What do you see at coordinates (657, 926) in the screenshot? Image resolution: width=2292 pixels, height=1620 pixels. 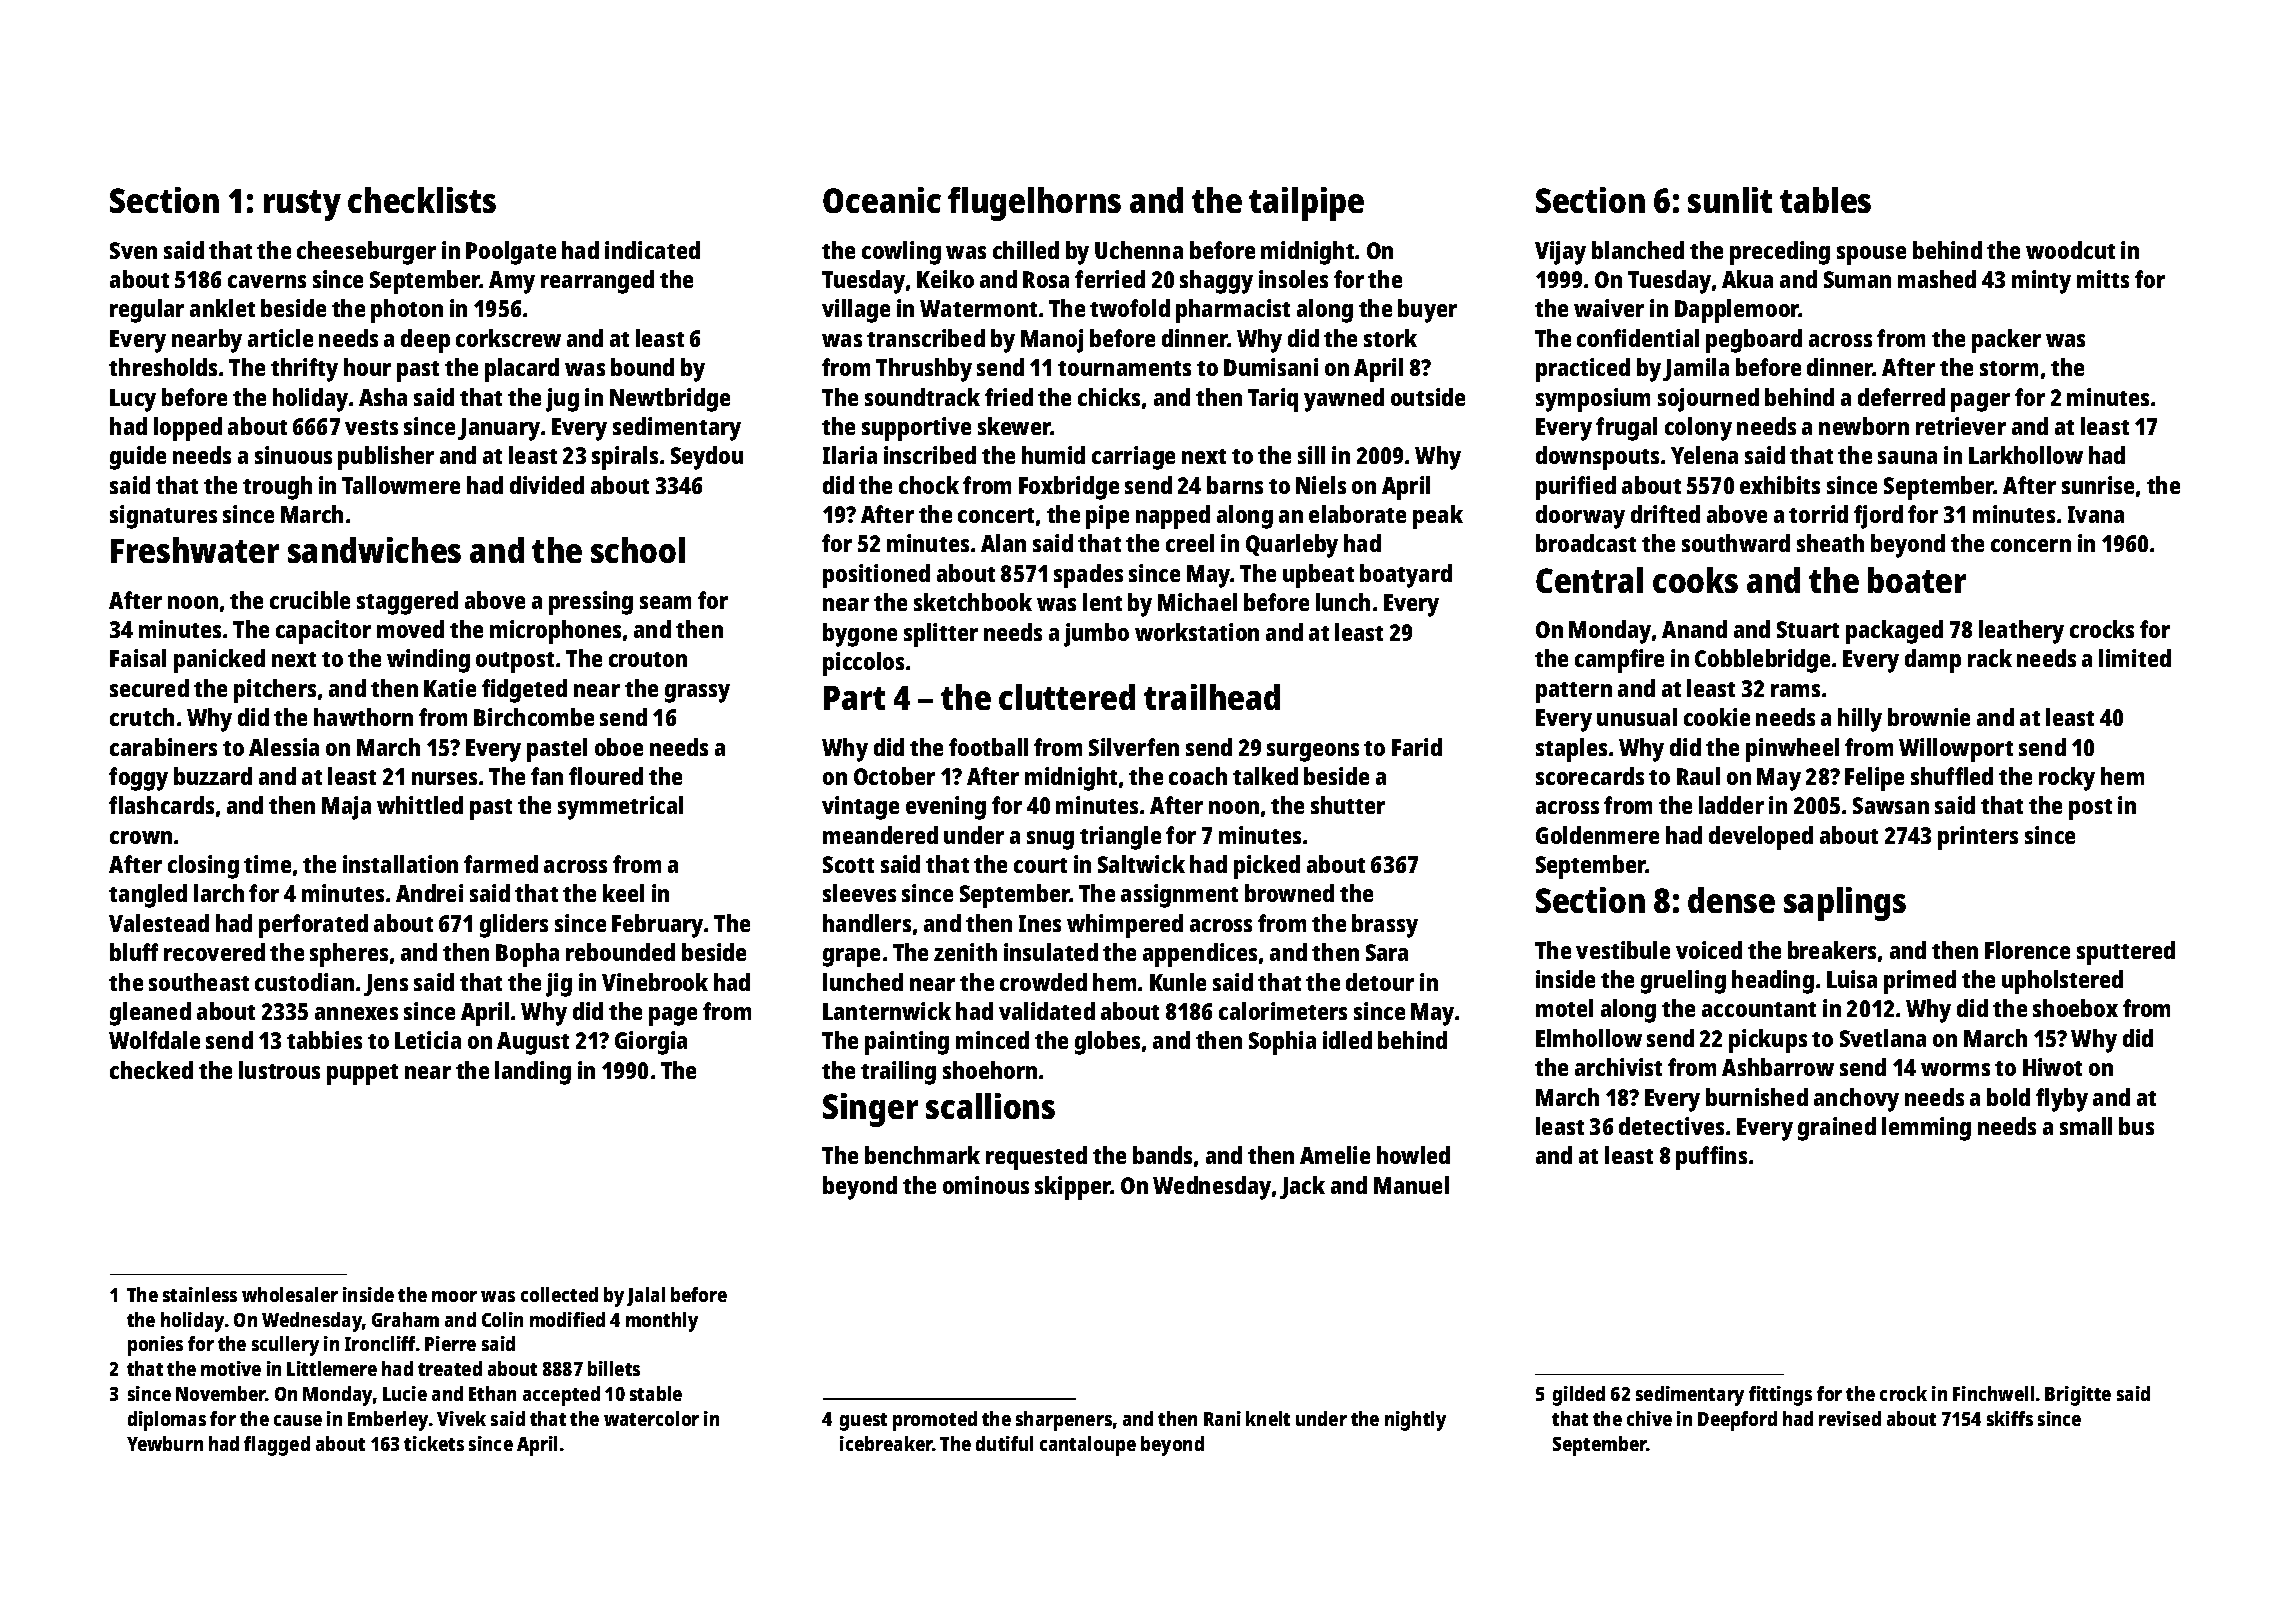 I see `February` at bounding box center [657, 926].
